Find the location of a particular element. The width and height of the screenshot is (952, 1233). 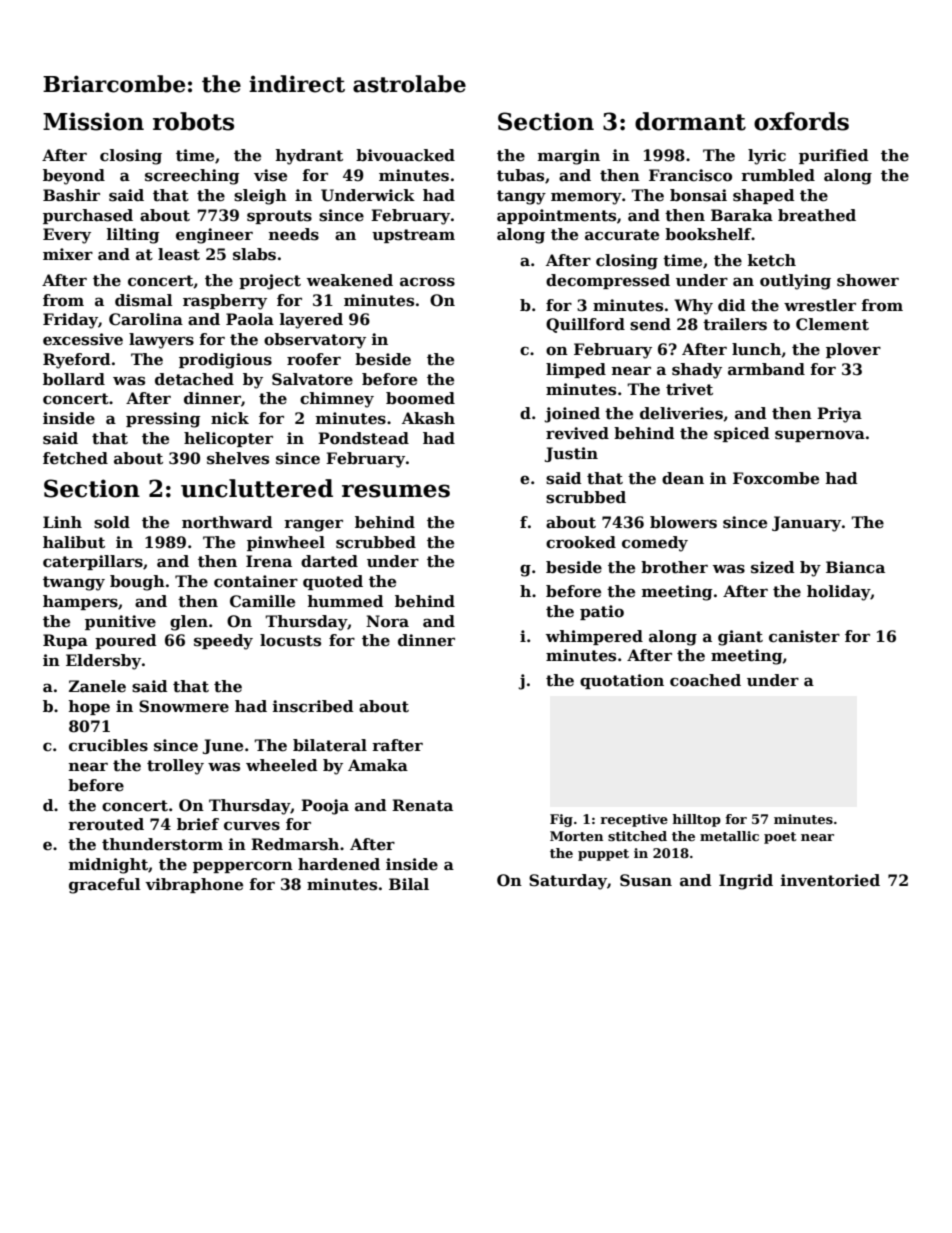

Rupa is located at coordinates (65, 641).
